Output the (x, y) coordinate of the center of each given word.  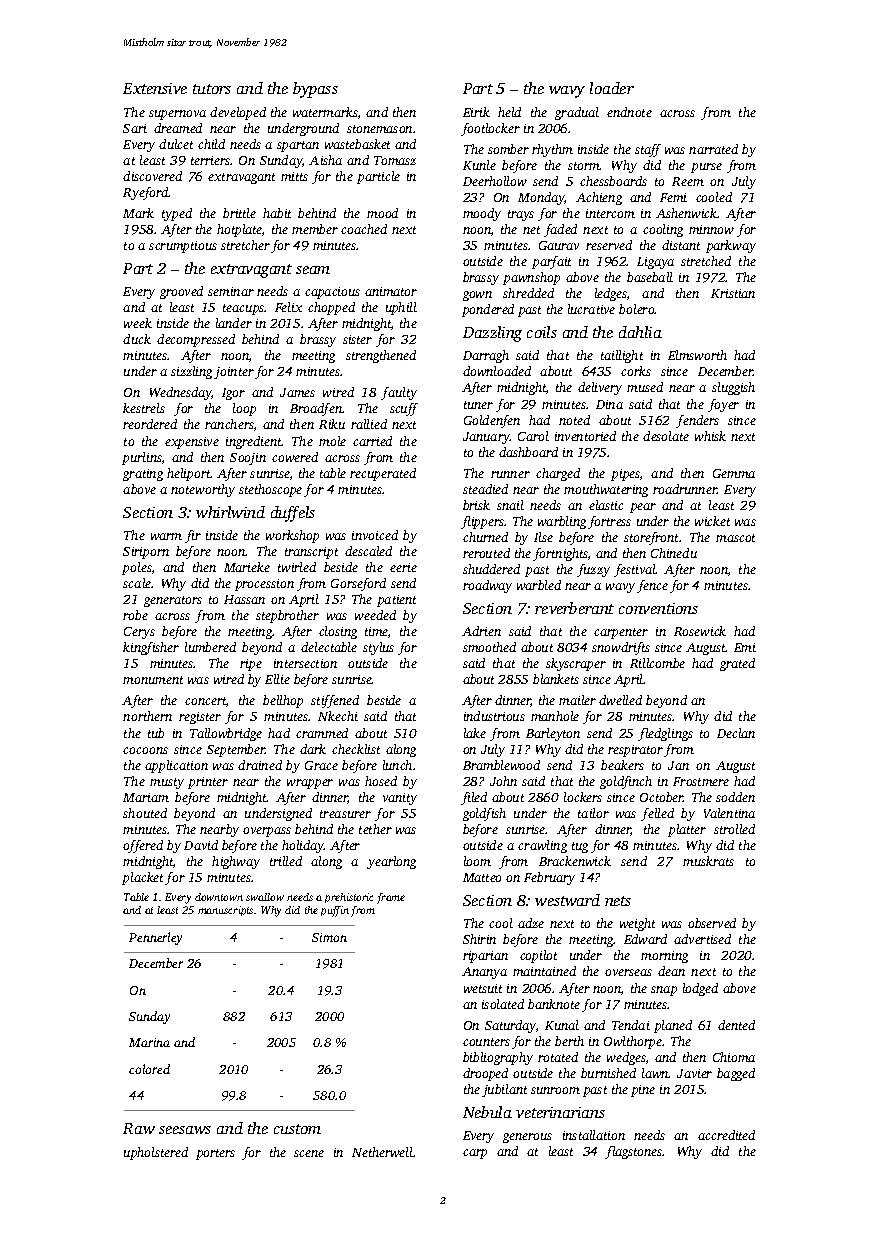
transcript (311, 553)
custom (297, 1129)
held (509, 112)
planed (673, 1026)
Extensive (155, 88)
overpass (267, 832)
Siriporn (146, 553)
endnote (629, 112)
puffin (335, 911)
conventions (658, 608)
